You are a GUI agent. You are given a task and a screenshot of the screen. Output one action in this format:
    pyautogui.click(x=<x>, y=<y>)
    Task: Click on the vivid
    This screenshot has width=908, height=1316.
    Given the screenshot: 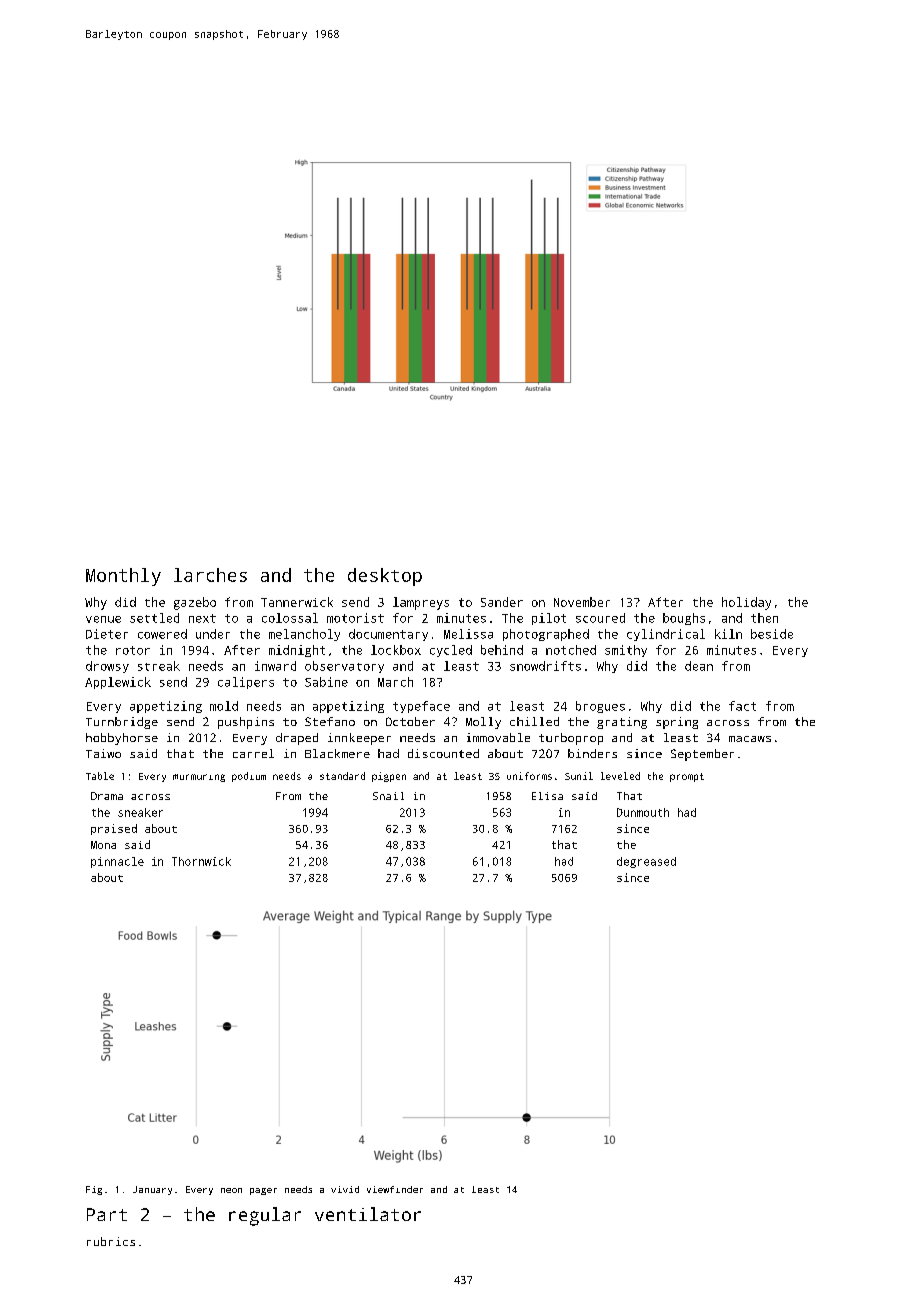 What is the action you would take?
    pyautogui.click(x=345, y=1189)
